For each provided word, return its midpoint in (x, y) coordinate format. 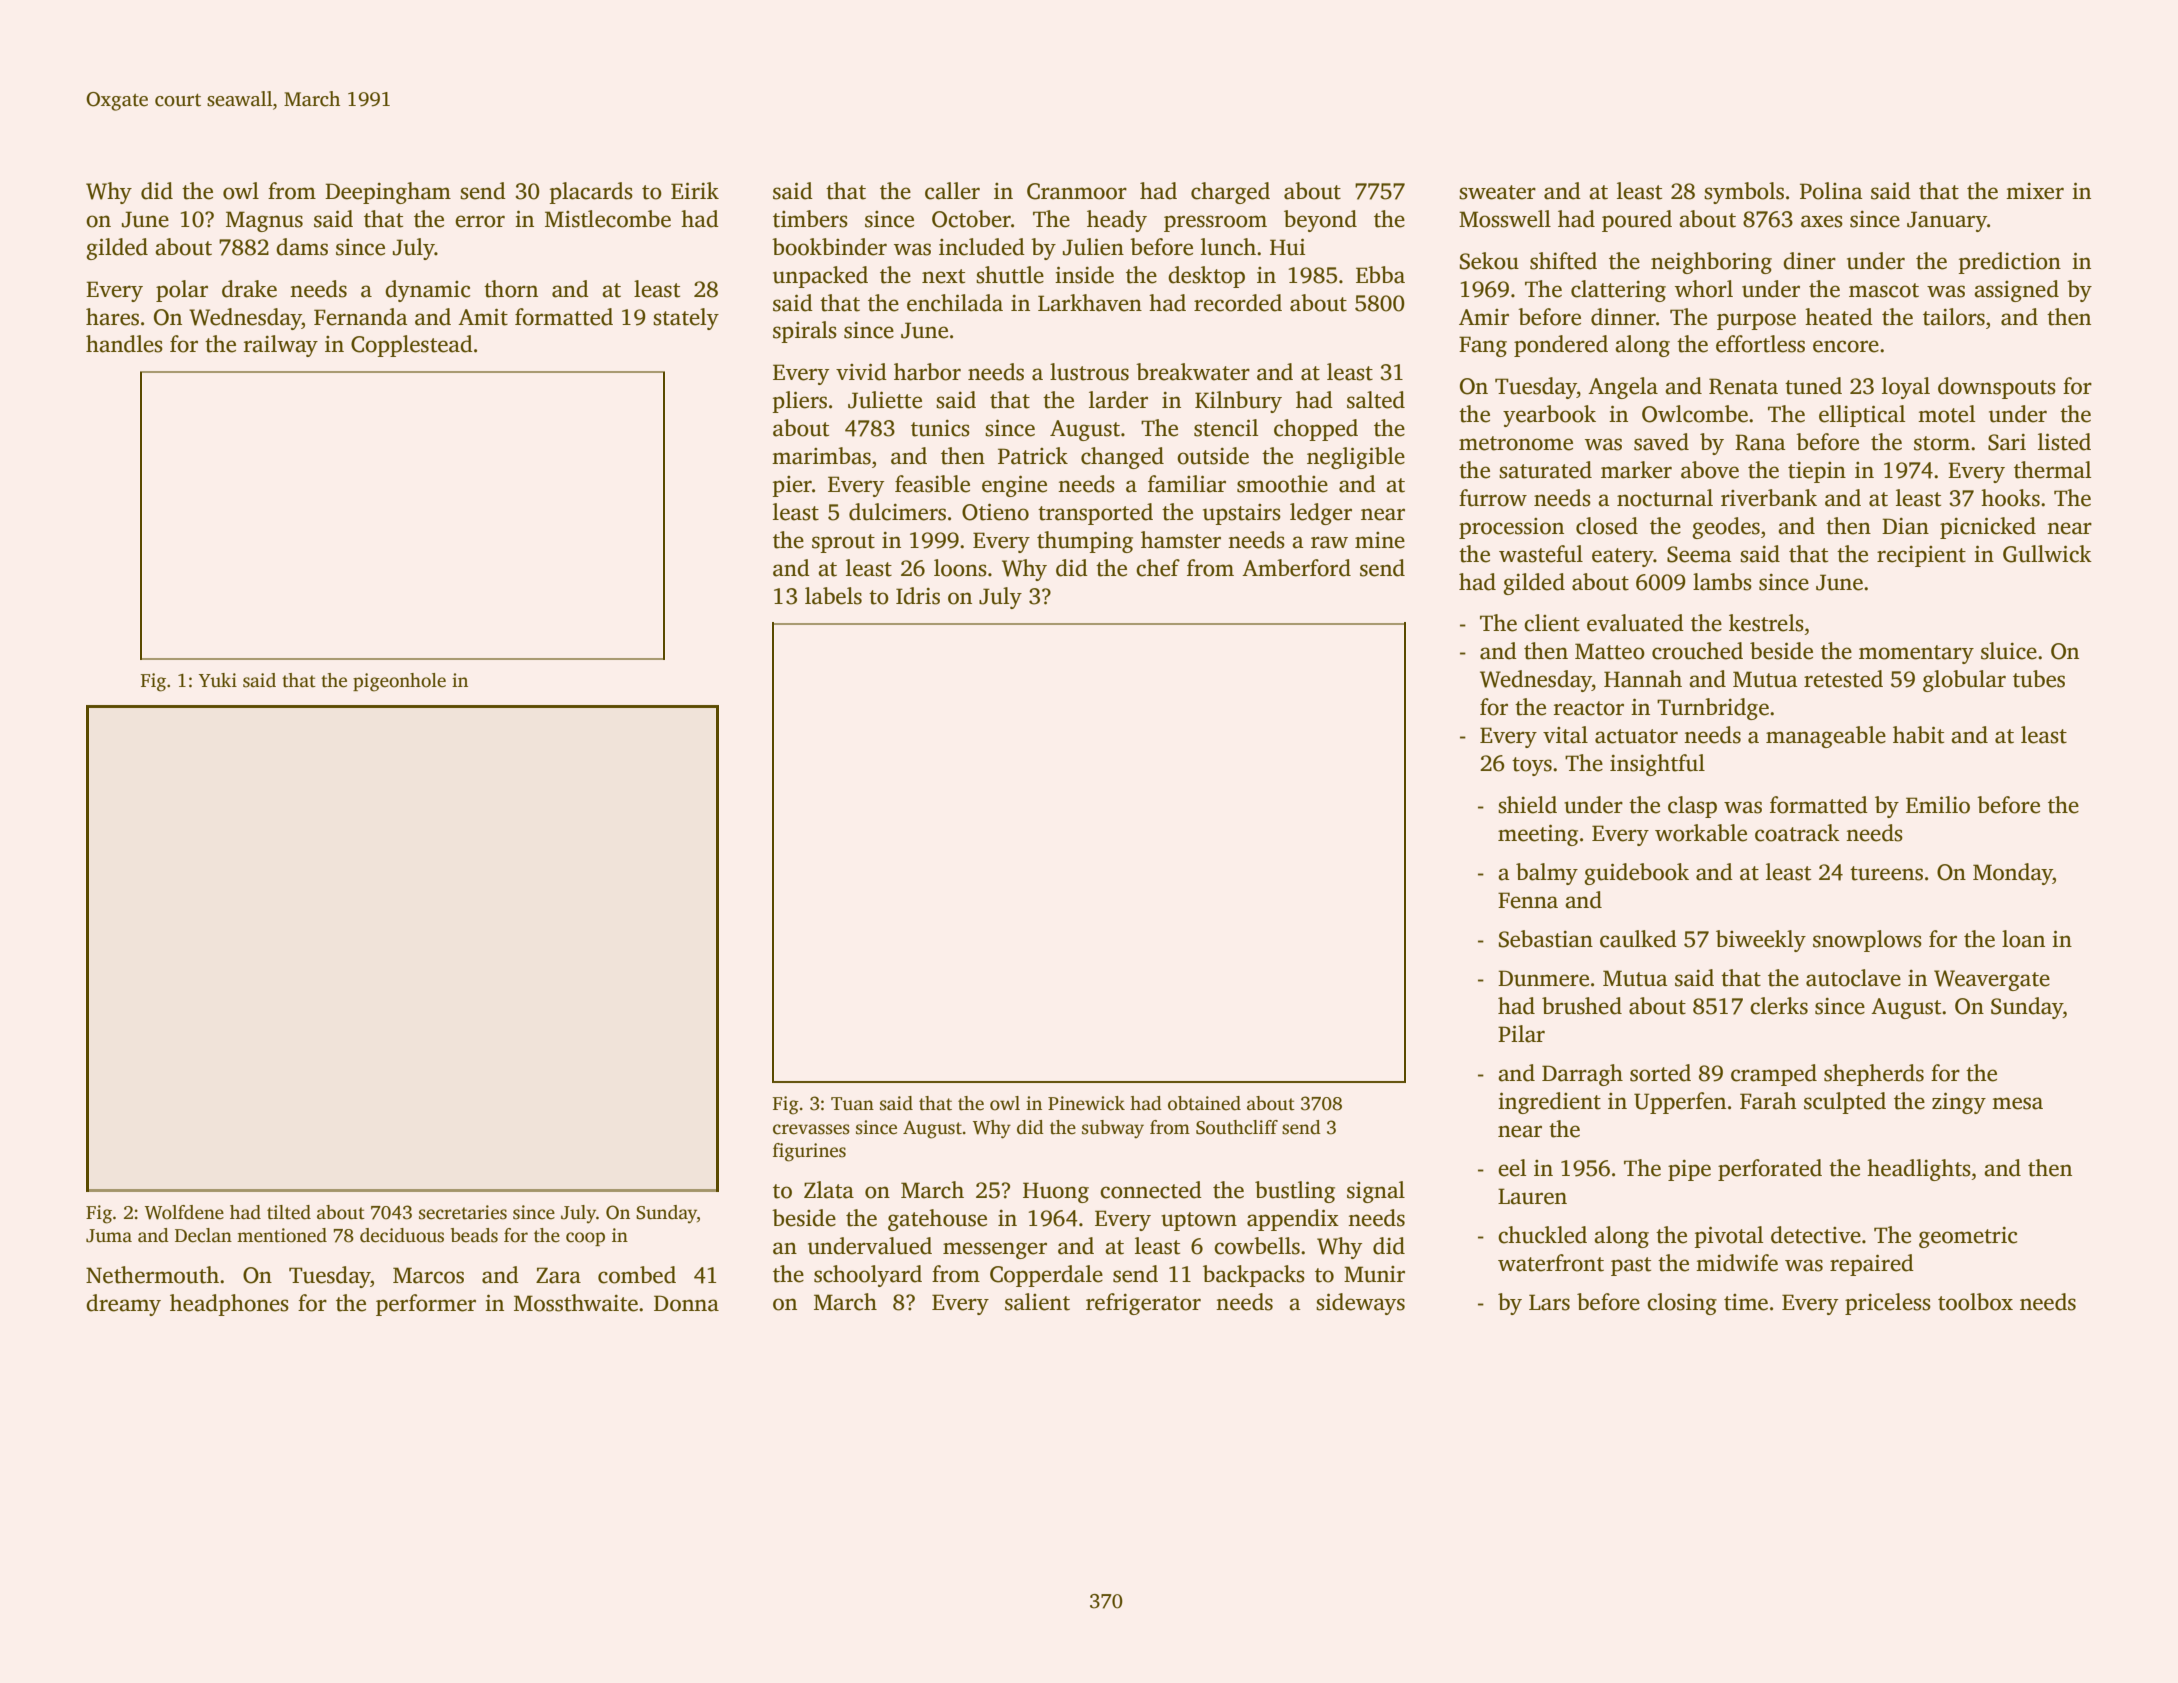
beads (474, 1235)
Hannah (1643, 679)
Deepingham (388, 193)
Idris (918, 596)
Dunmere (1543, 978)
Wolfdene (184, 1212)
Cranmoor (1077, 191)
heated (1839, 317)
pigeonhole (399, 682)
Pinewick (1086, 1103)
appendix (1293, 1220)
